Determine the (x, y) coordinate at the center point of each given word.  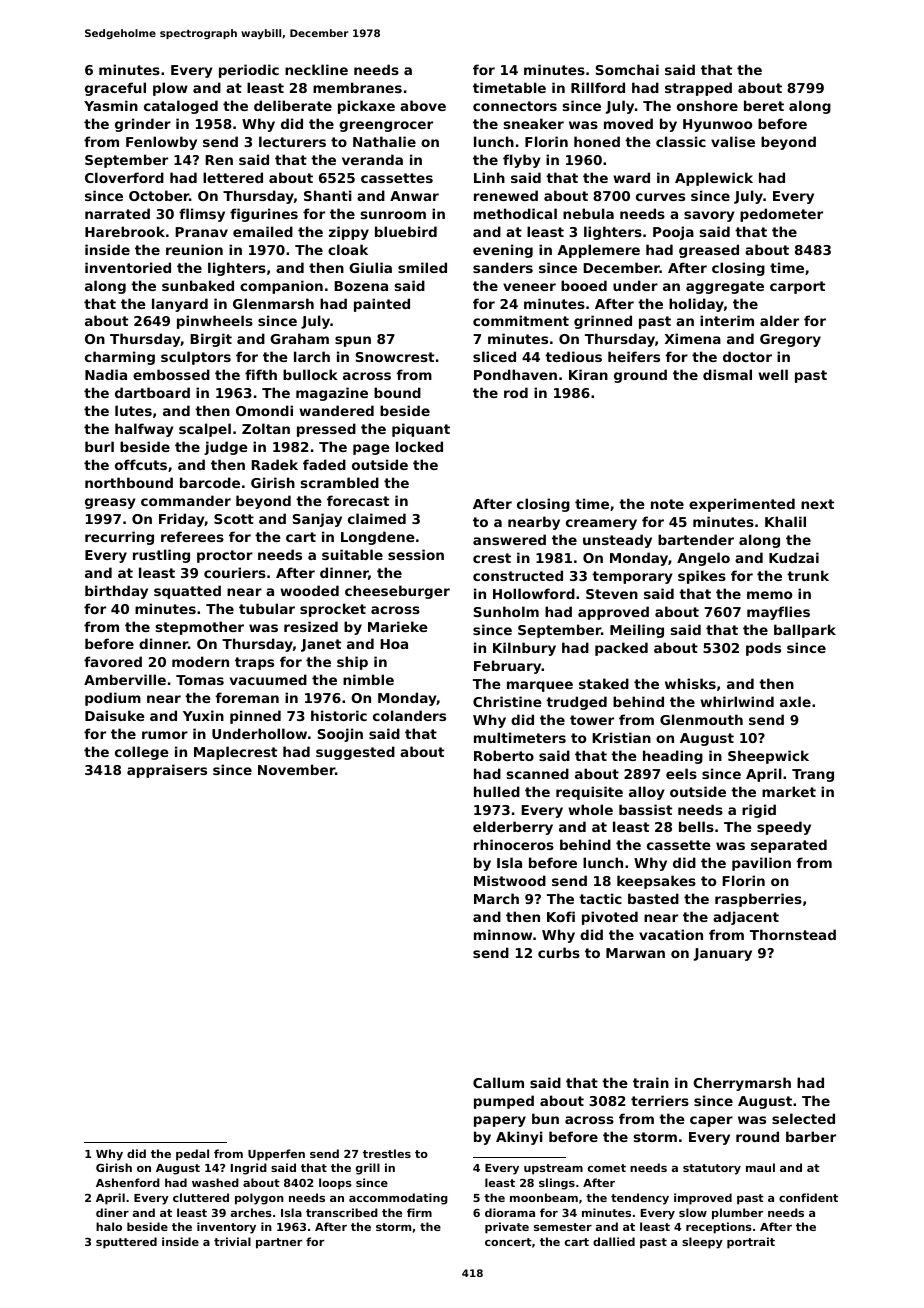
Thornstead (793, 934)
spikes (702, 577)
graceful (115, 89)
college (142, 753)
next (817, 504)
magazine (332, 394)
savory (709, 216)
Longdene (378, 538)
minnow (503, 934)
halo (109, 1226)
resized (311, 626)
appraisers (167, 771)
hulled (497, 791)
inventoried (128, 267)
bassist (645, 809)
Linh (489, 177)
